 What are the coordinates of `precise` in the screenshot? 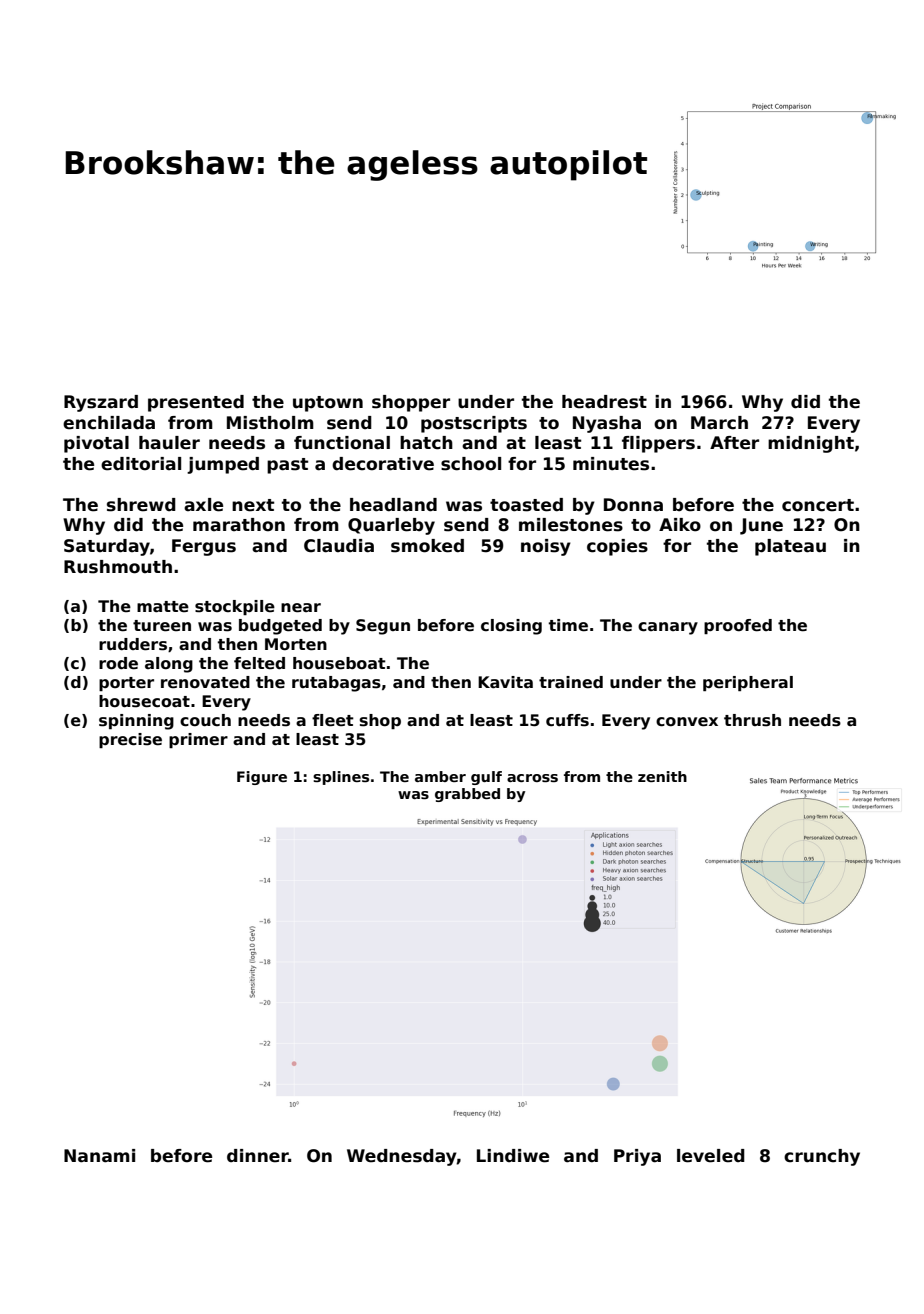 It's located at (130, 740).
